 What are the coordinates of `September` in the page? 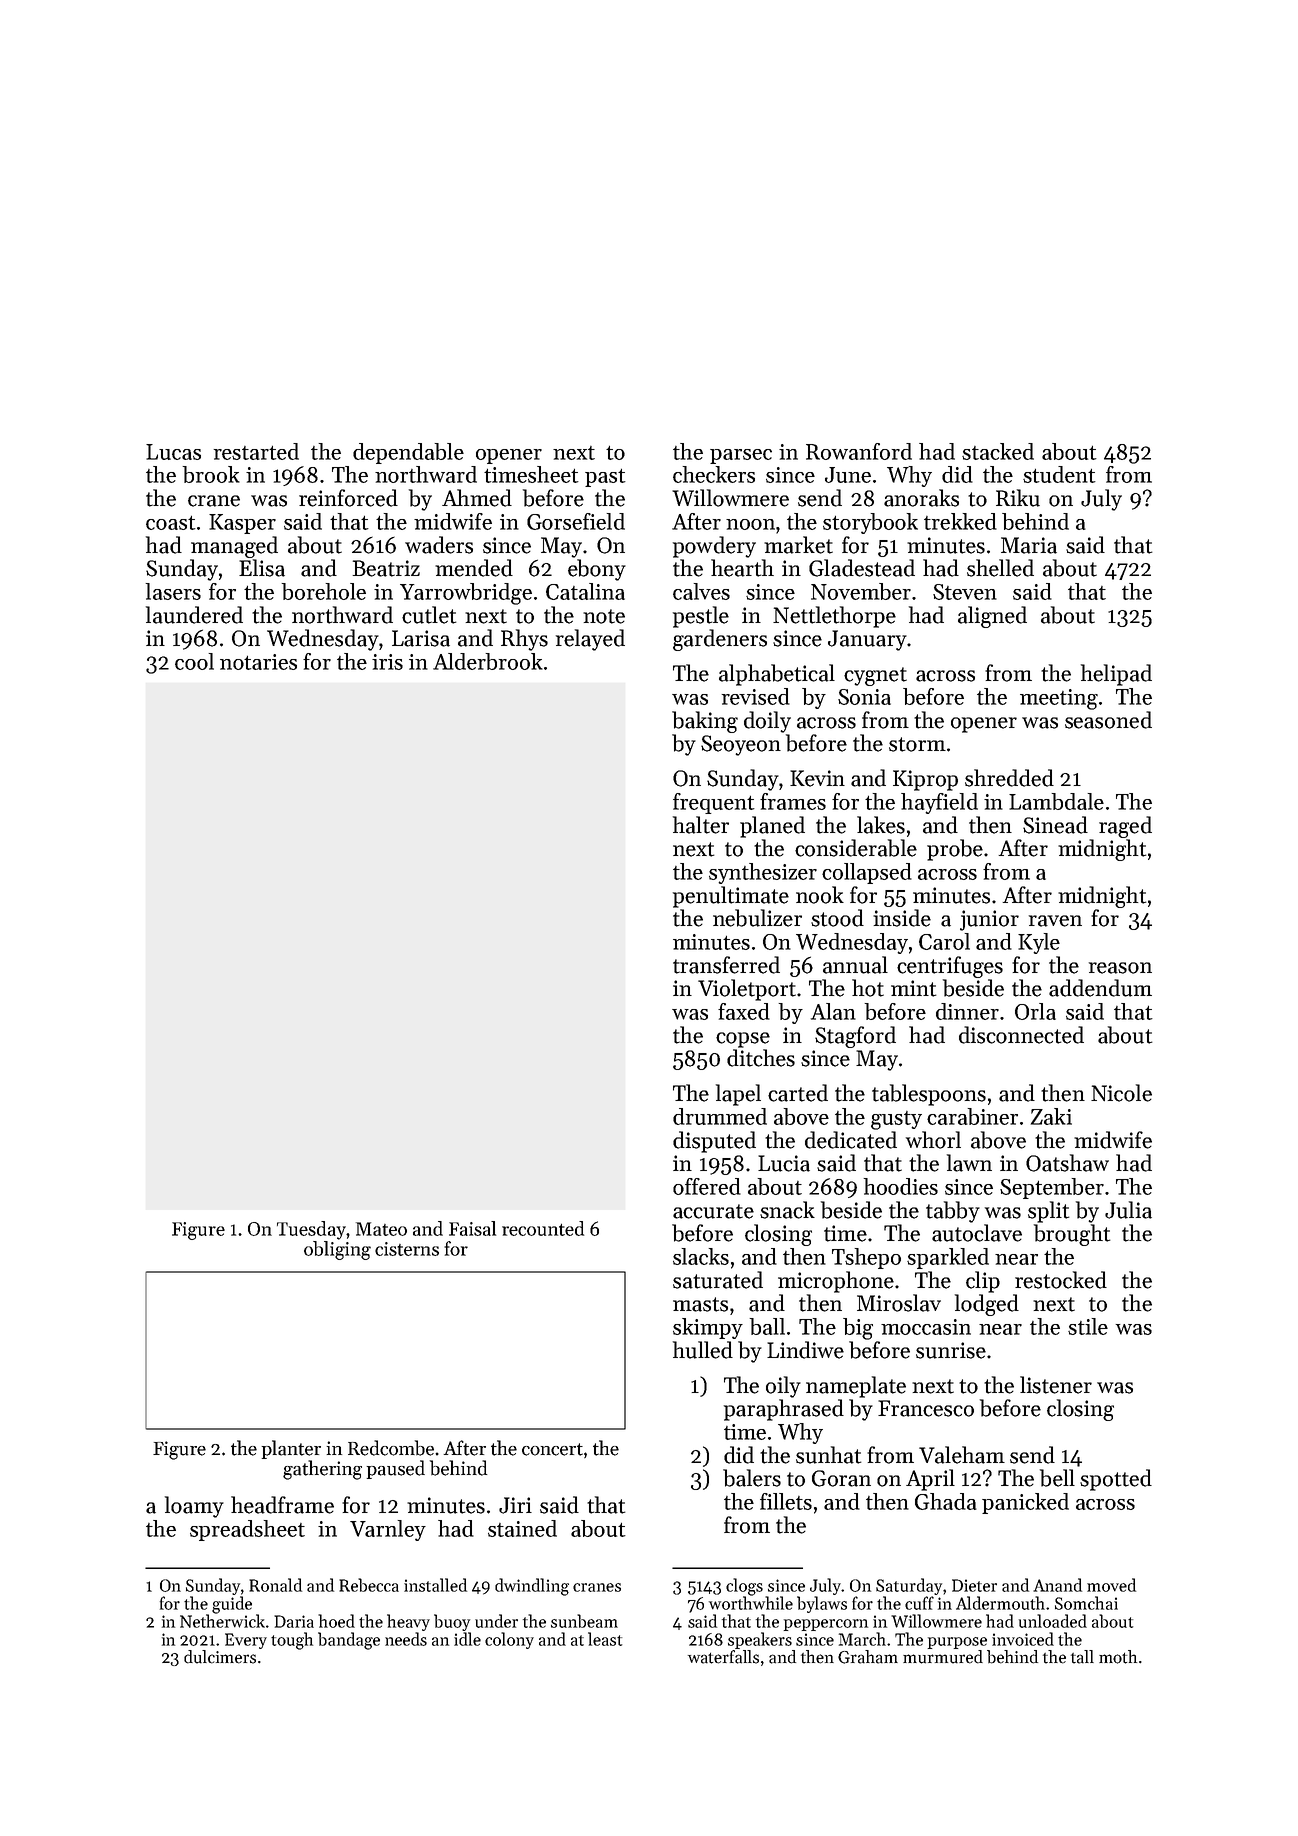 It's located at (1052, 1188).
